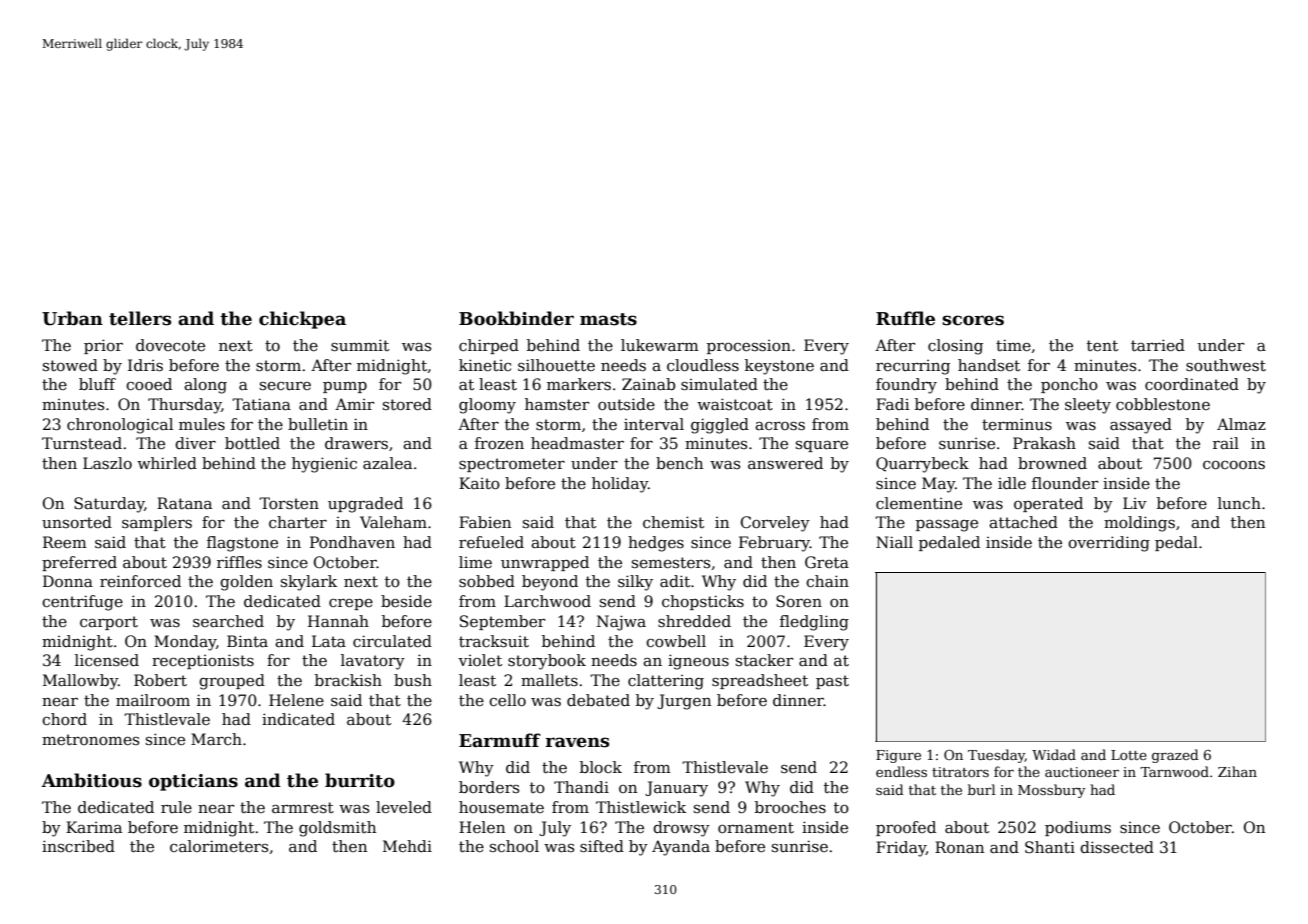 This image has width=1308, height=924. Describe the element at coordinates (140, 318) in the image. I see `tellers` at that location.
